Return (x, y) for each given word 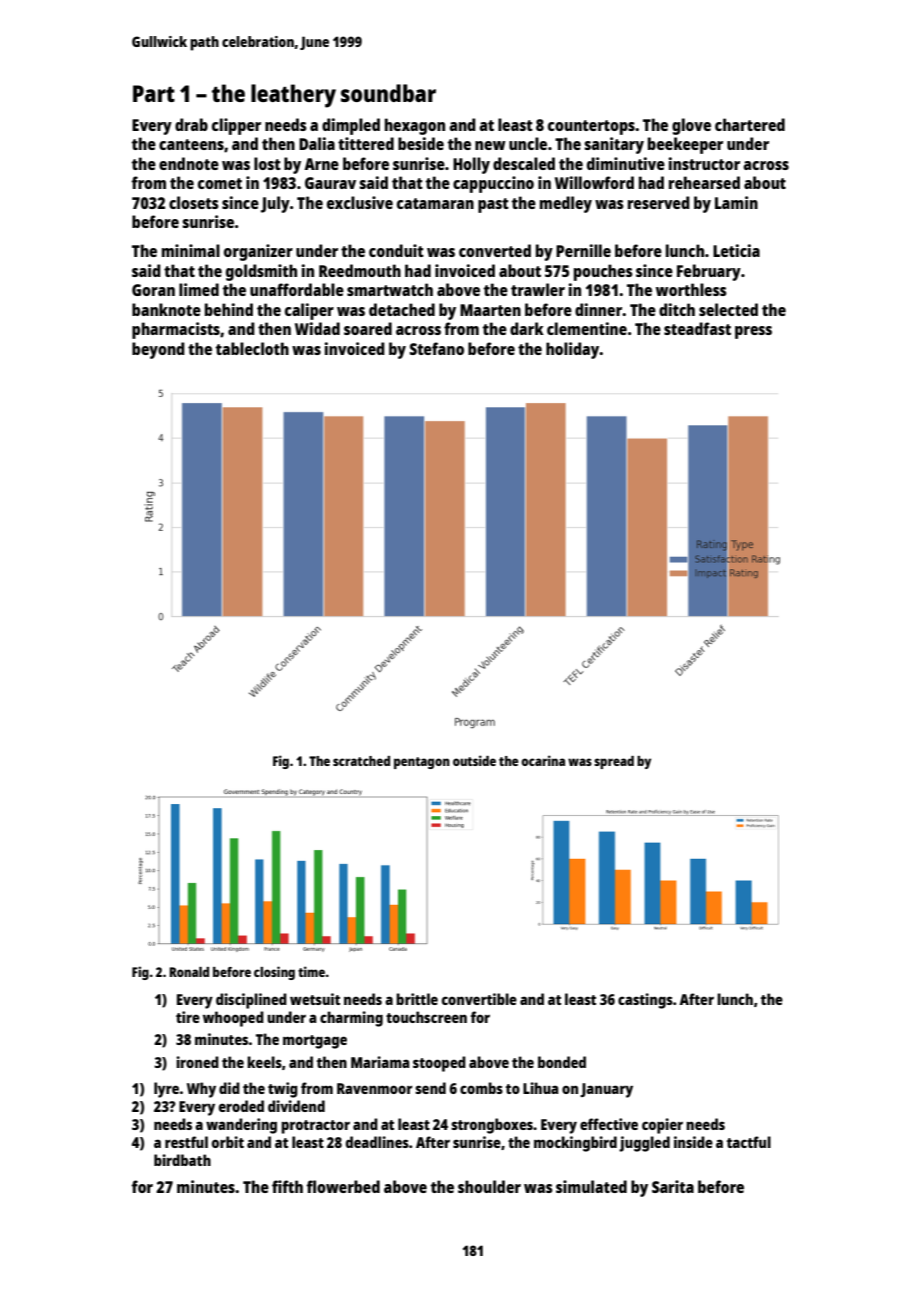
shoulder (489, 1186)
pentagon (422, 763)
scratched (361, 761)
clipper (236, 126)
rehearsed (704, 182)
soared (368, 328)
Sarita (673, 1186)
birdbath (182, 1160)
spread (614, 762)
